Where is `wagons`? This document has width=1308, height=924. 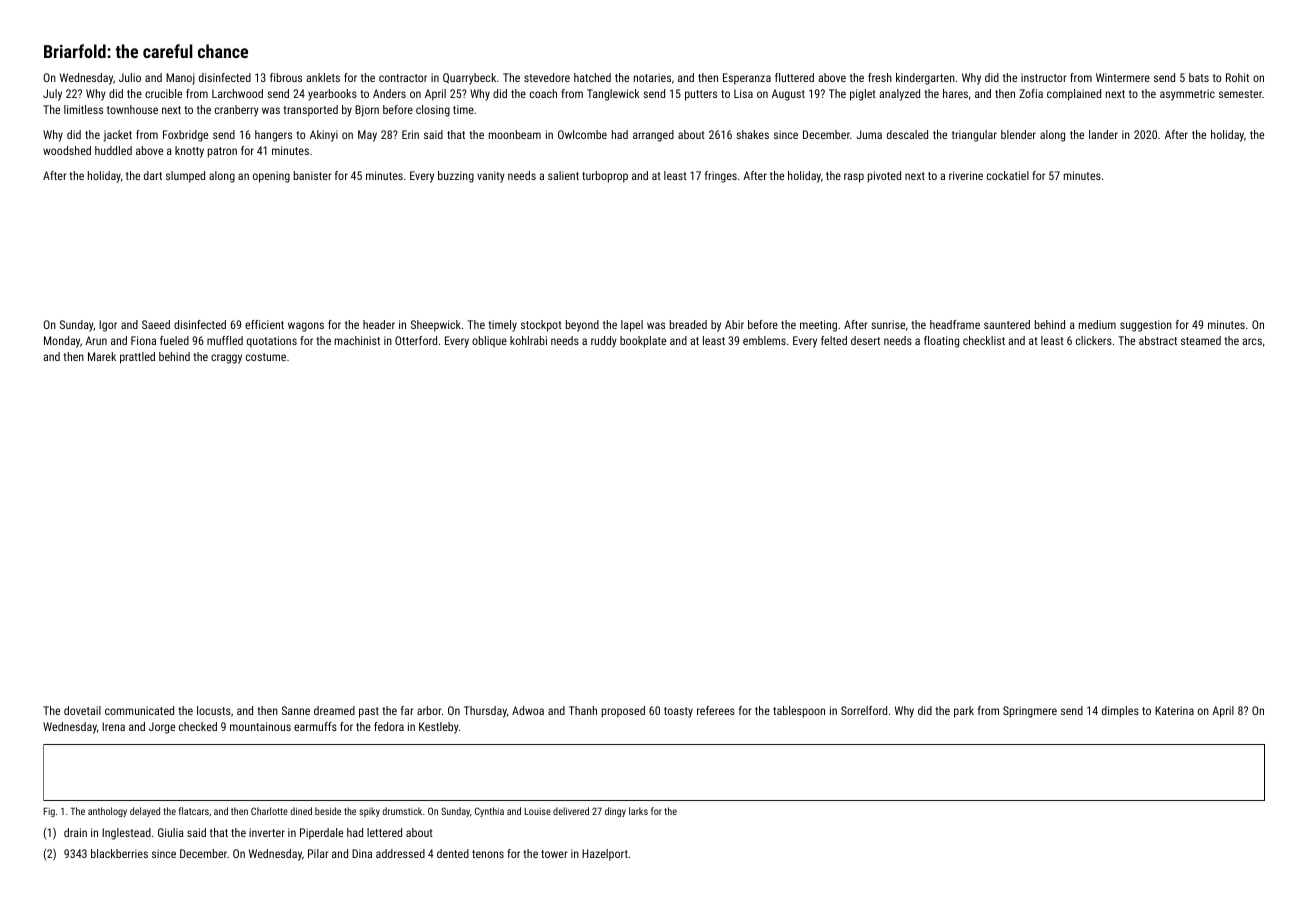
wagons is located at coordinates (306, 327).
